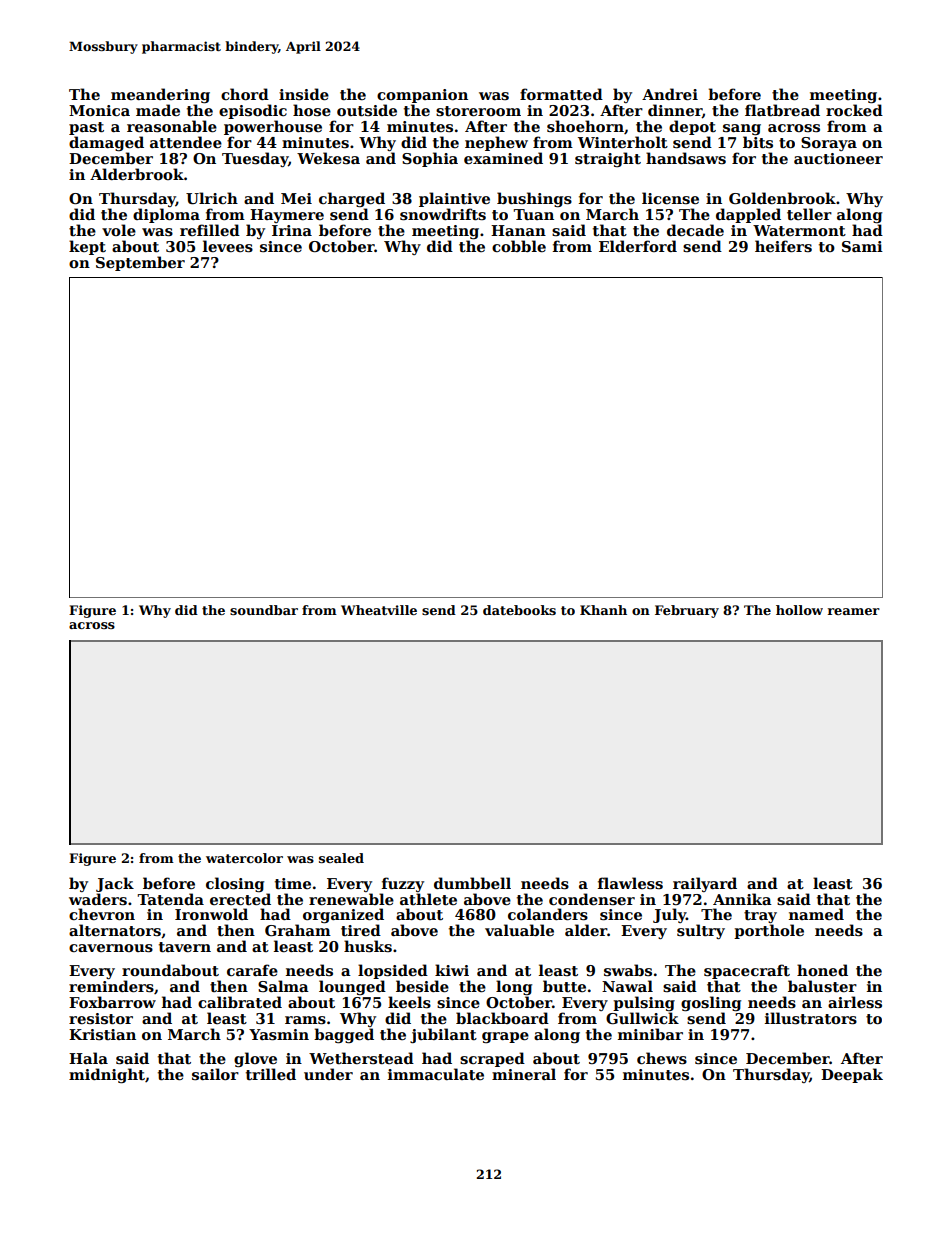  I want to click on Sami, so click(862, 246).
